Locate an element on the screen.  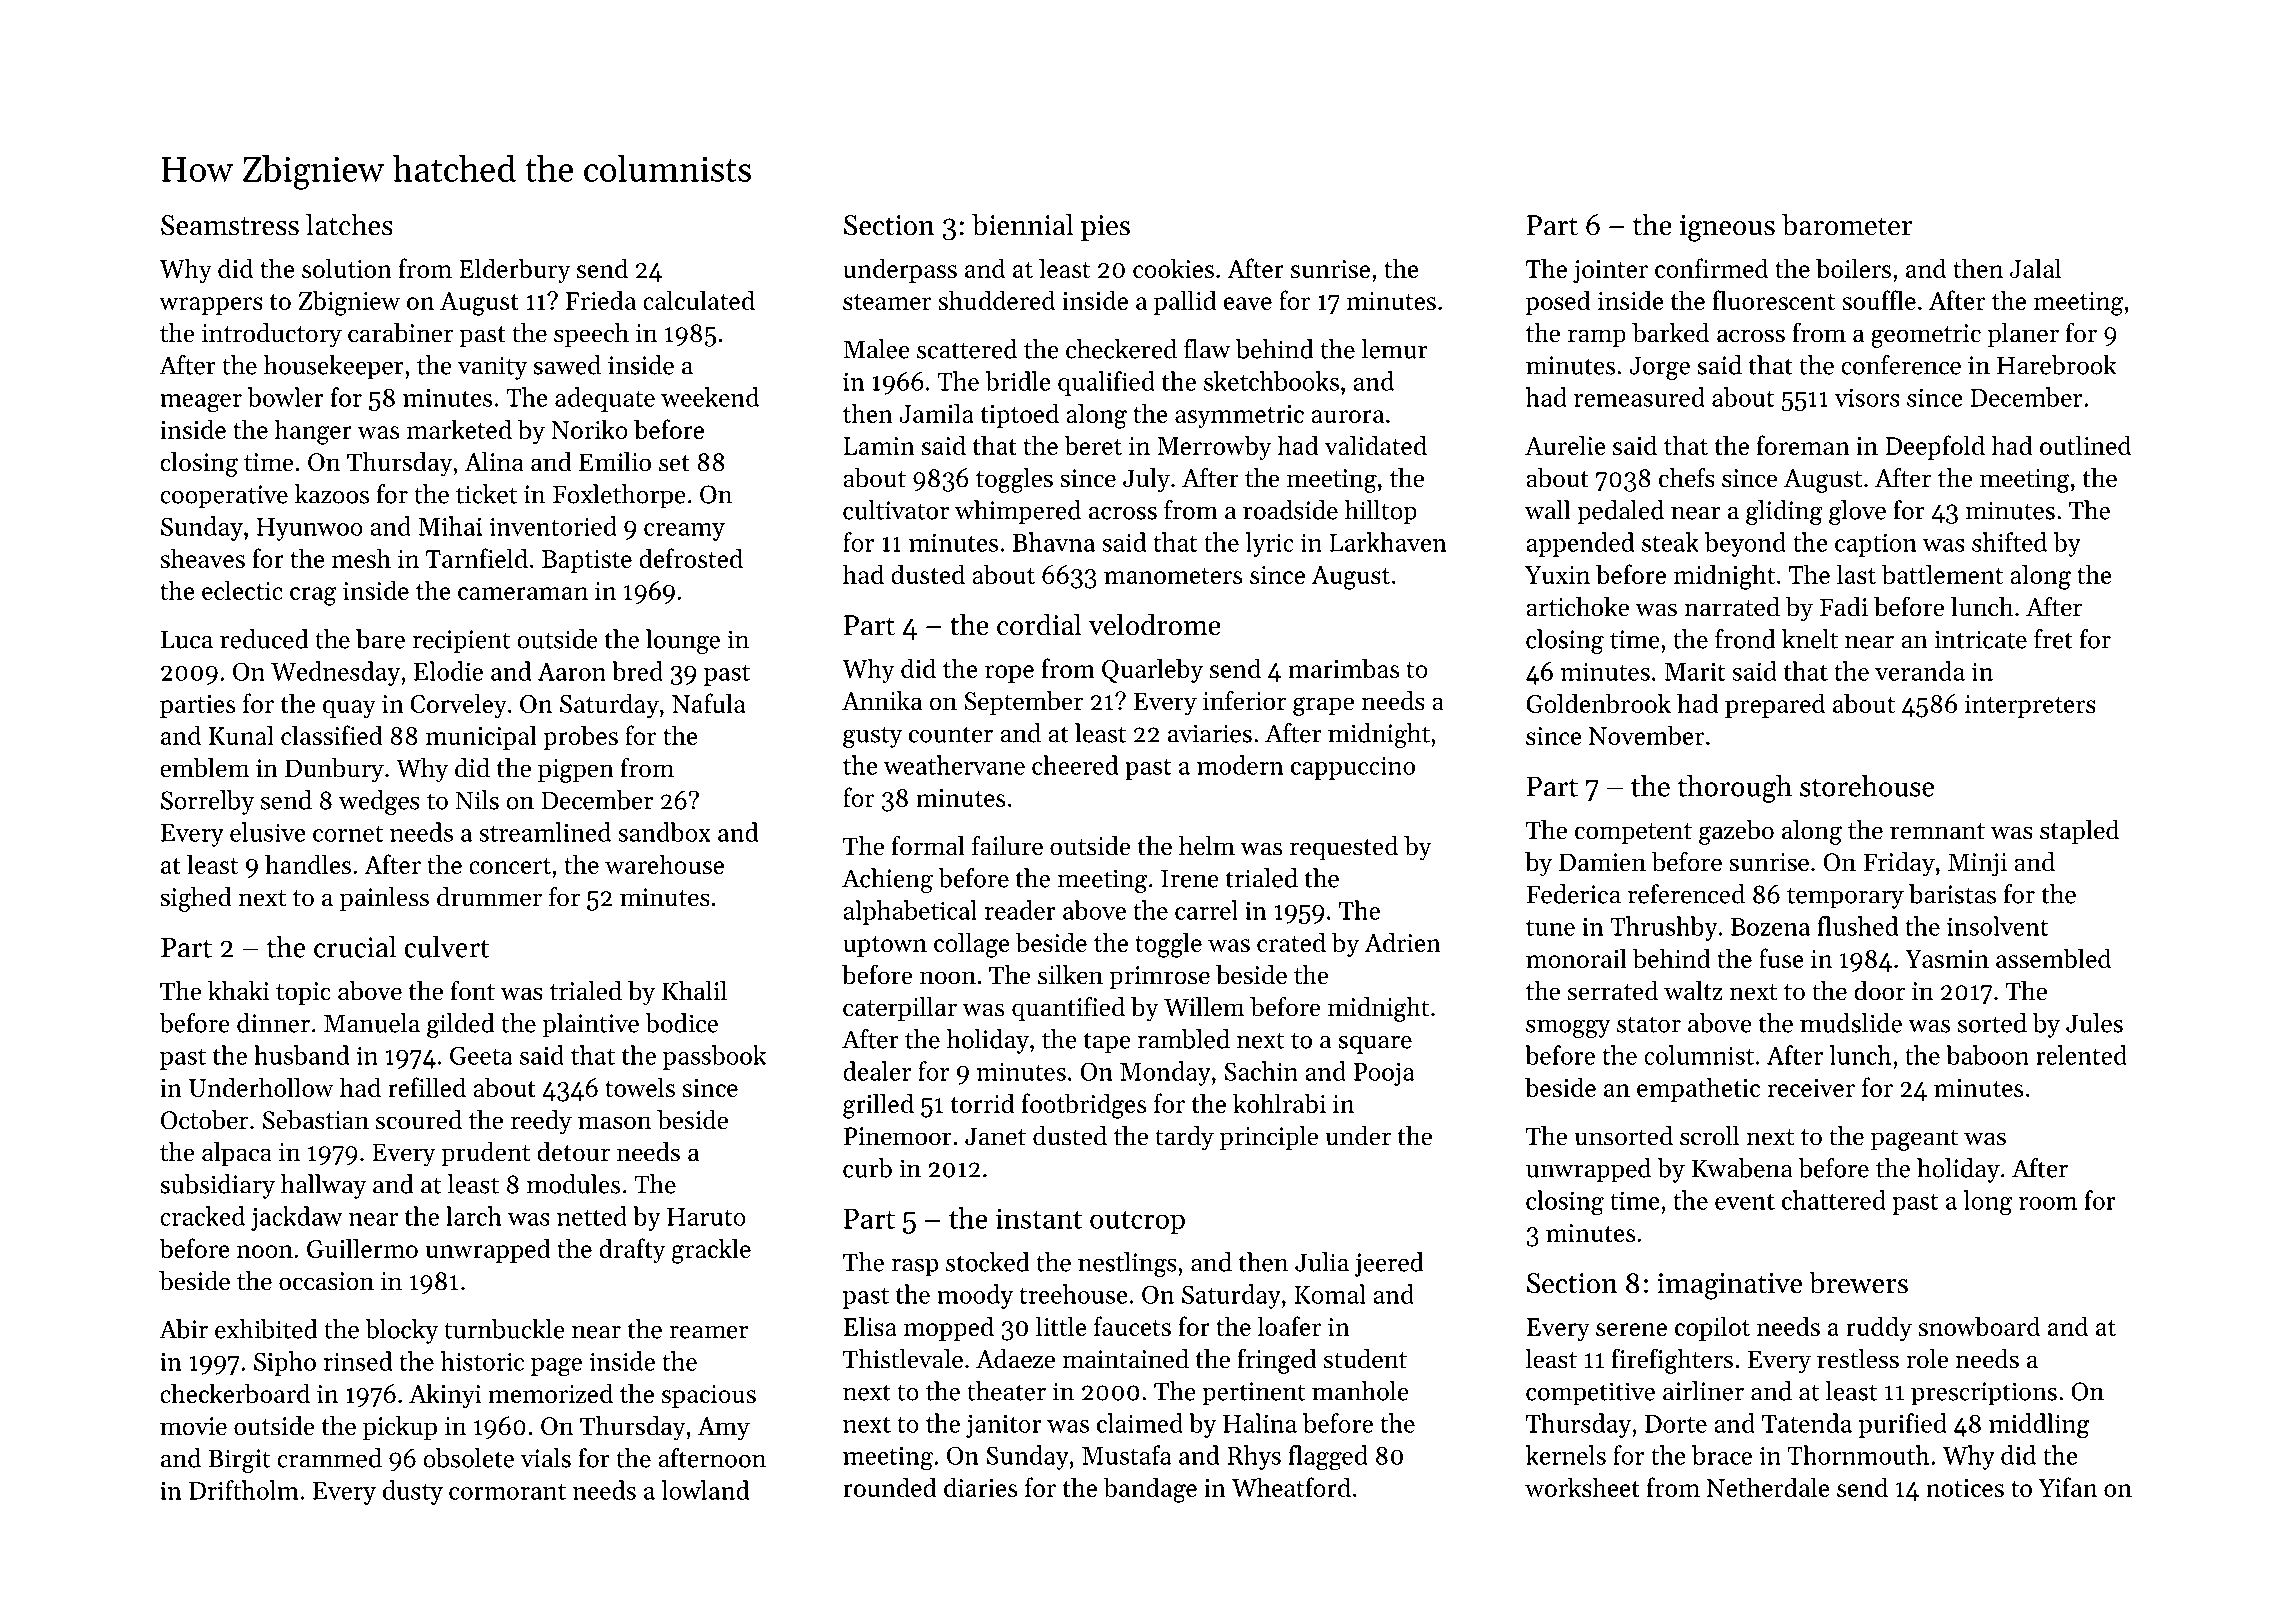
snowboard is located at coordinates (1979, 1326).
